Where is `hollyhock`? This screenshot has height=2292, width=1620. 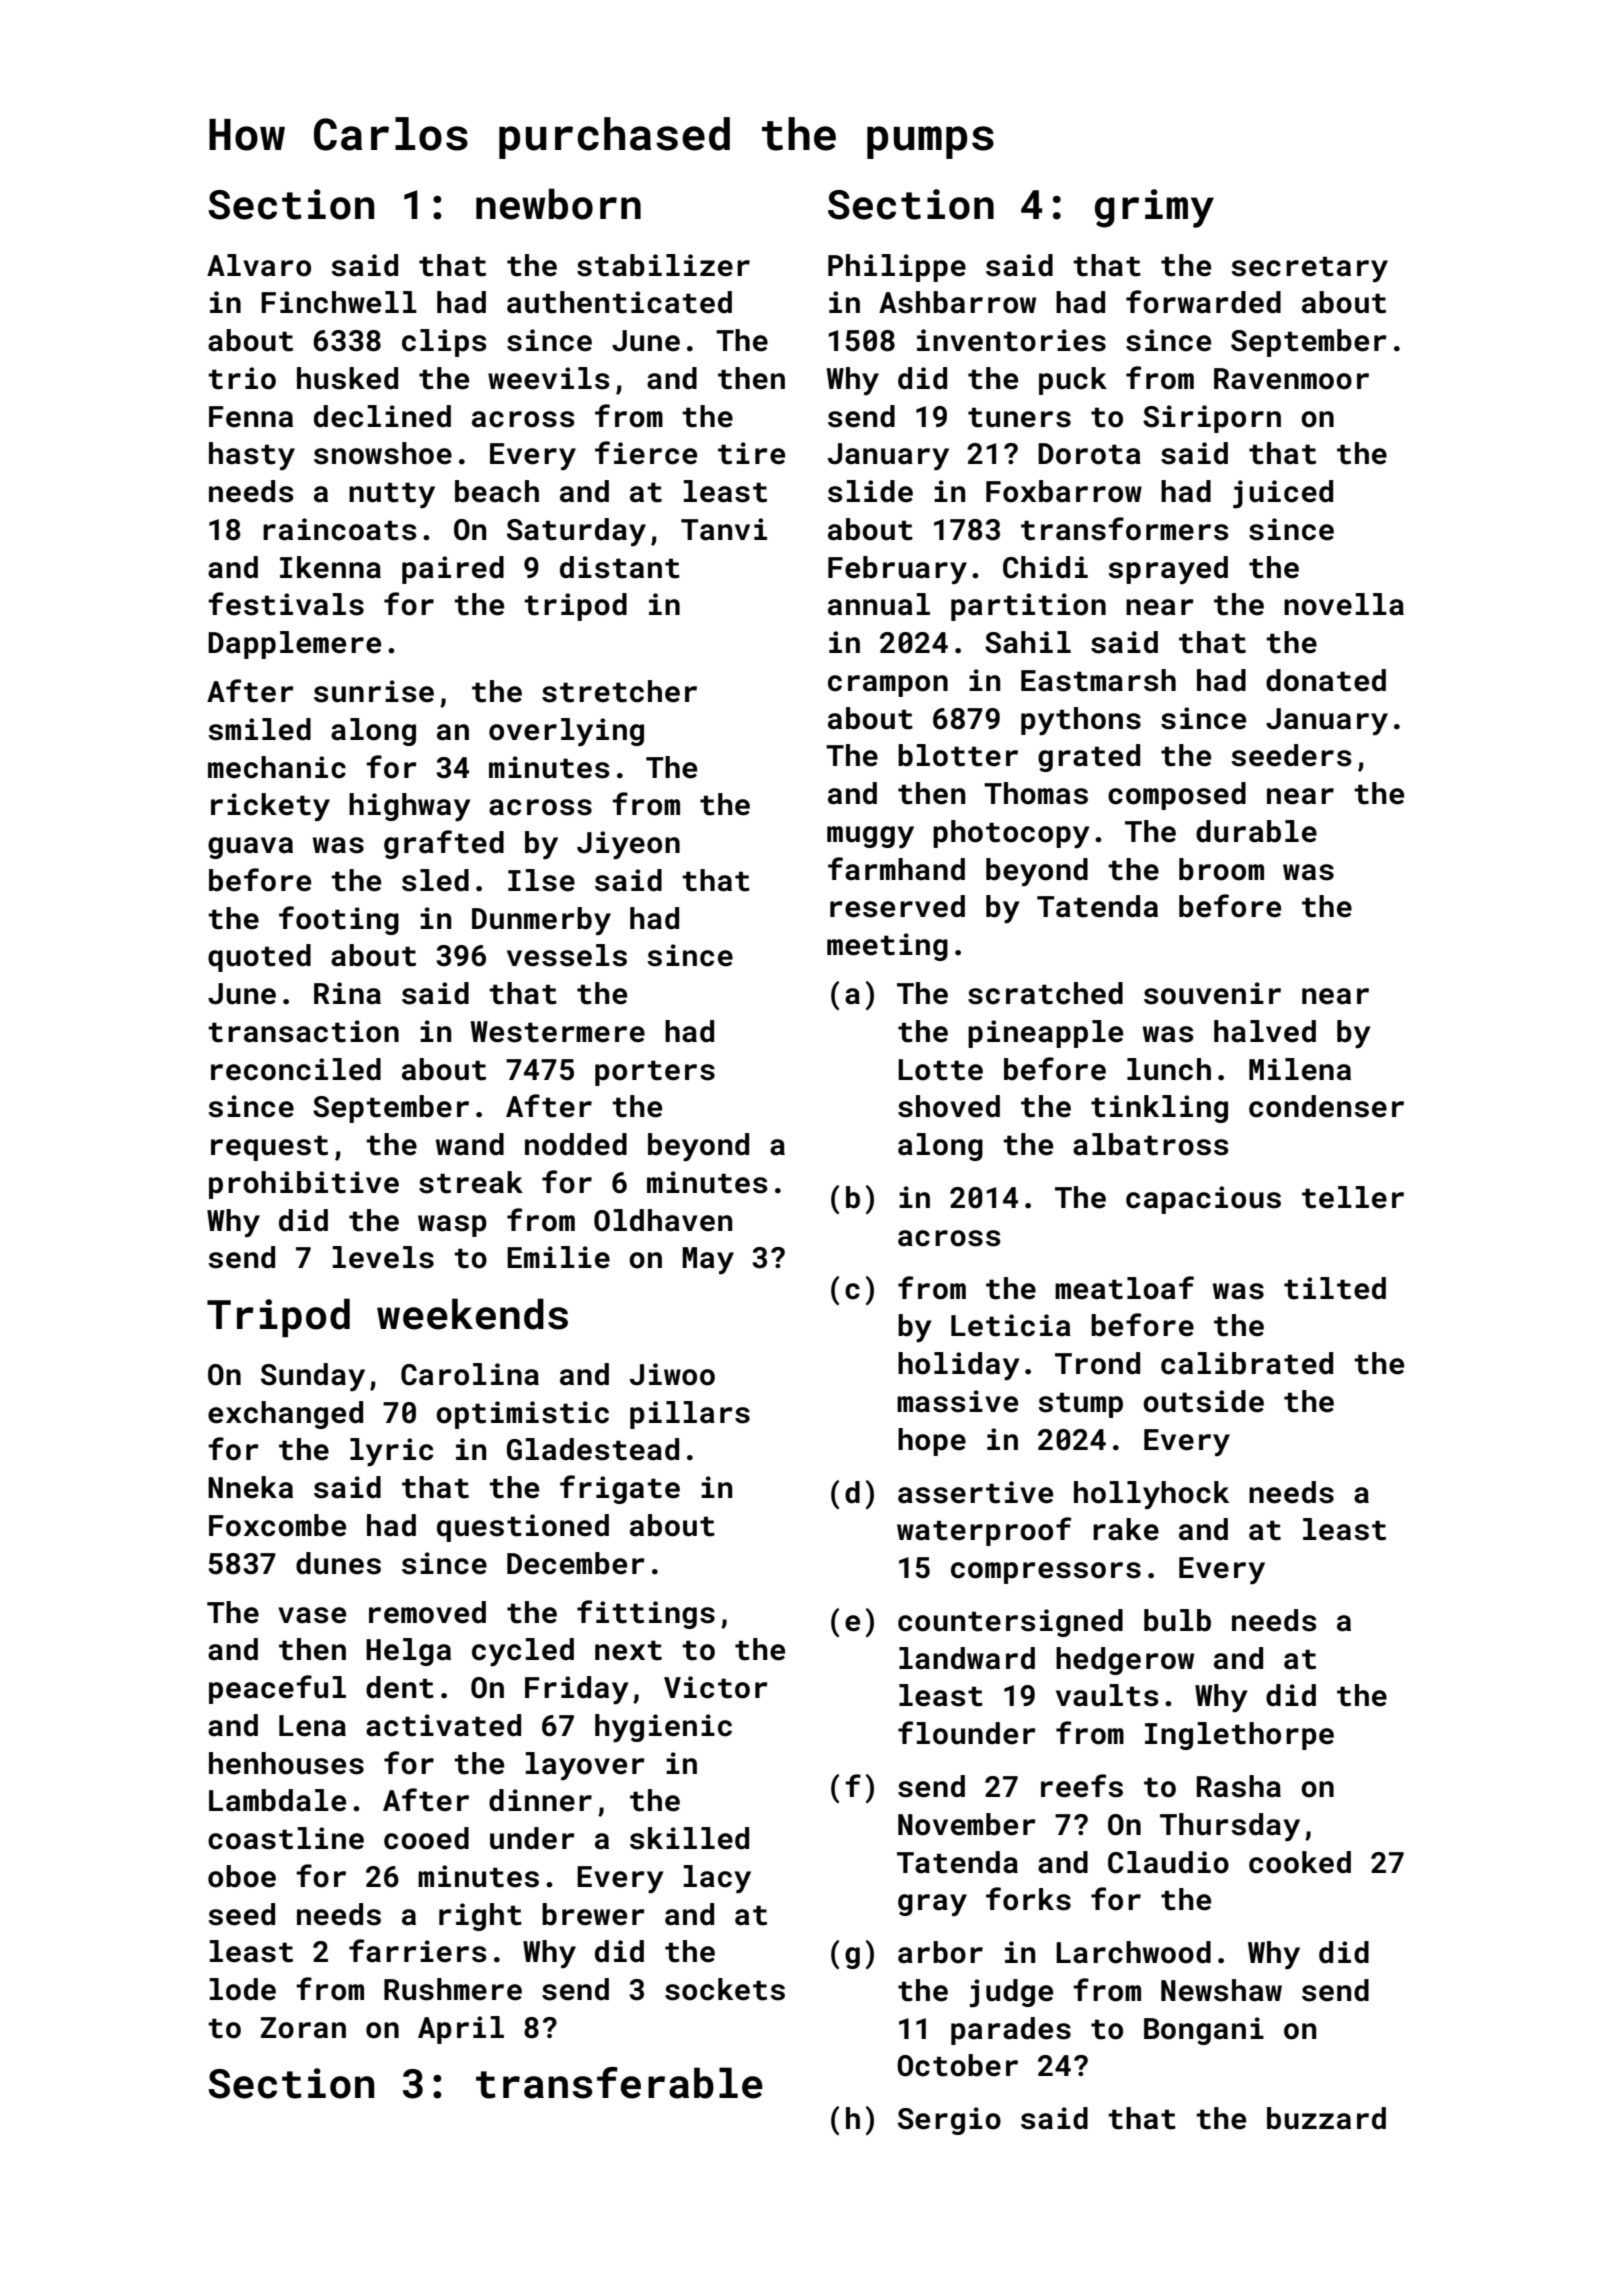
hollyhock is located at coordinates (1151, 1495).
